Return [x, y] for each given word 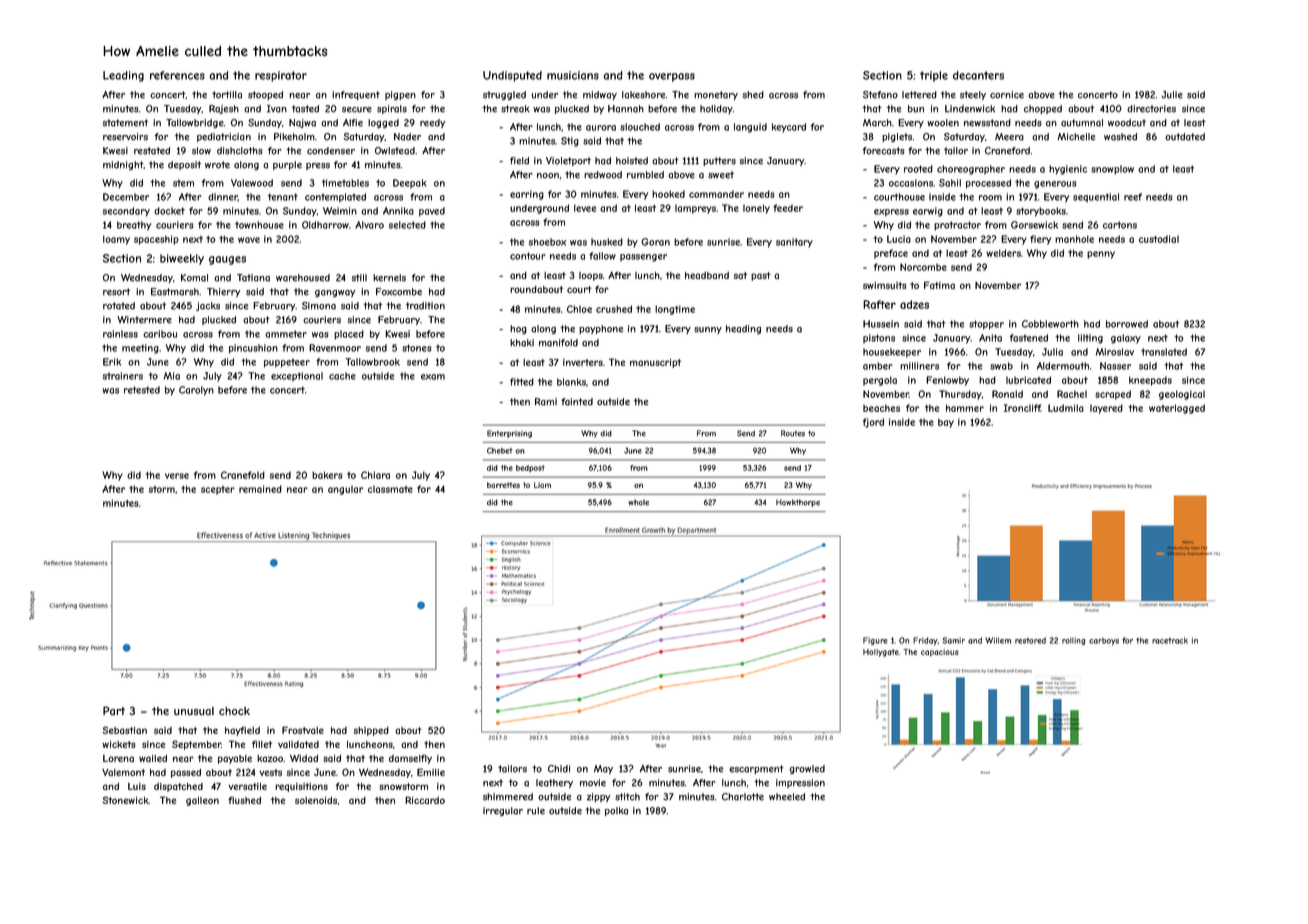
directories [1151, 109]
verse [177, 476]
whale [638, 503]
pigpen [400, 95]
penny [1101, 255]
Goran [655, 242]
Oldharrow [325, 225]
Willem [998, 640]
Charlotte [743, 797]
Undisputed [512, 76]
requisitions [301, 787]
